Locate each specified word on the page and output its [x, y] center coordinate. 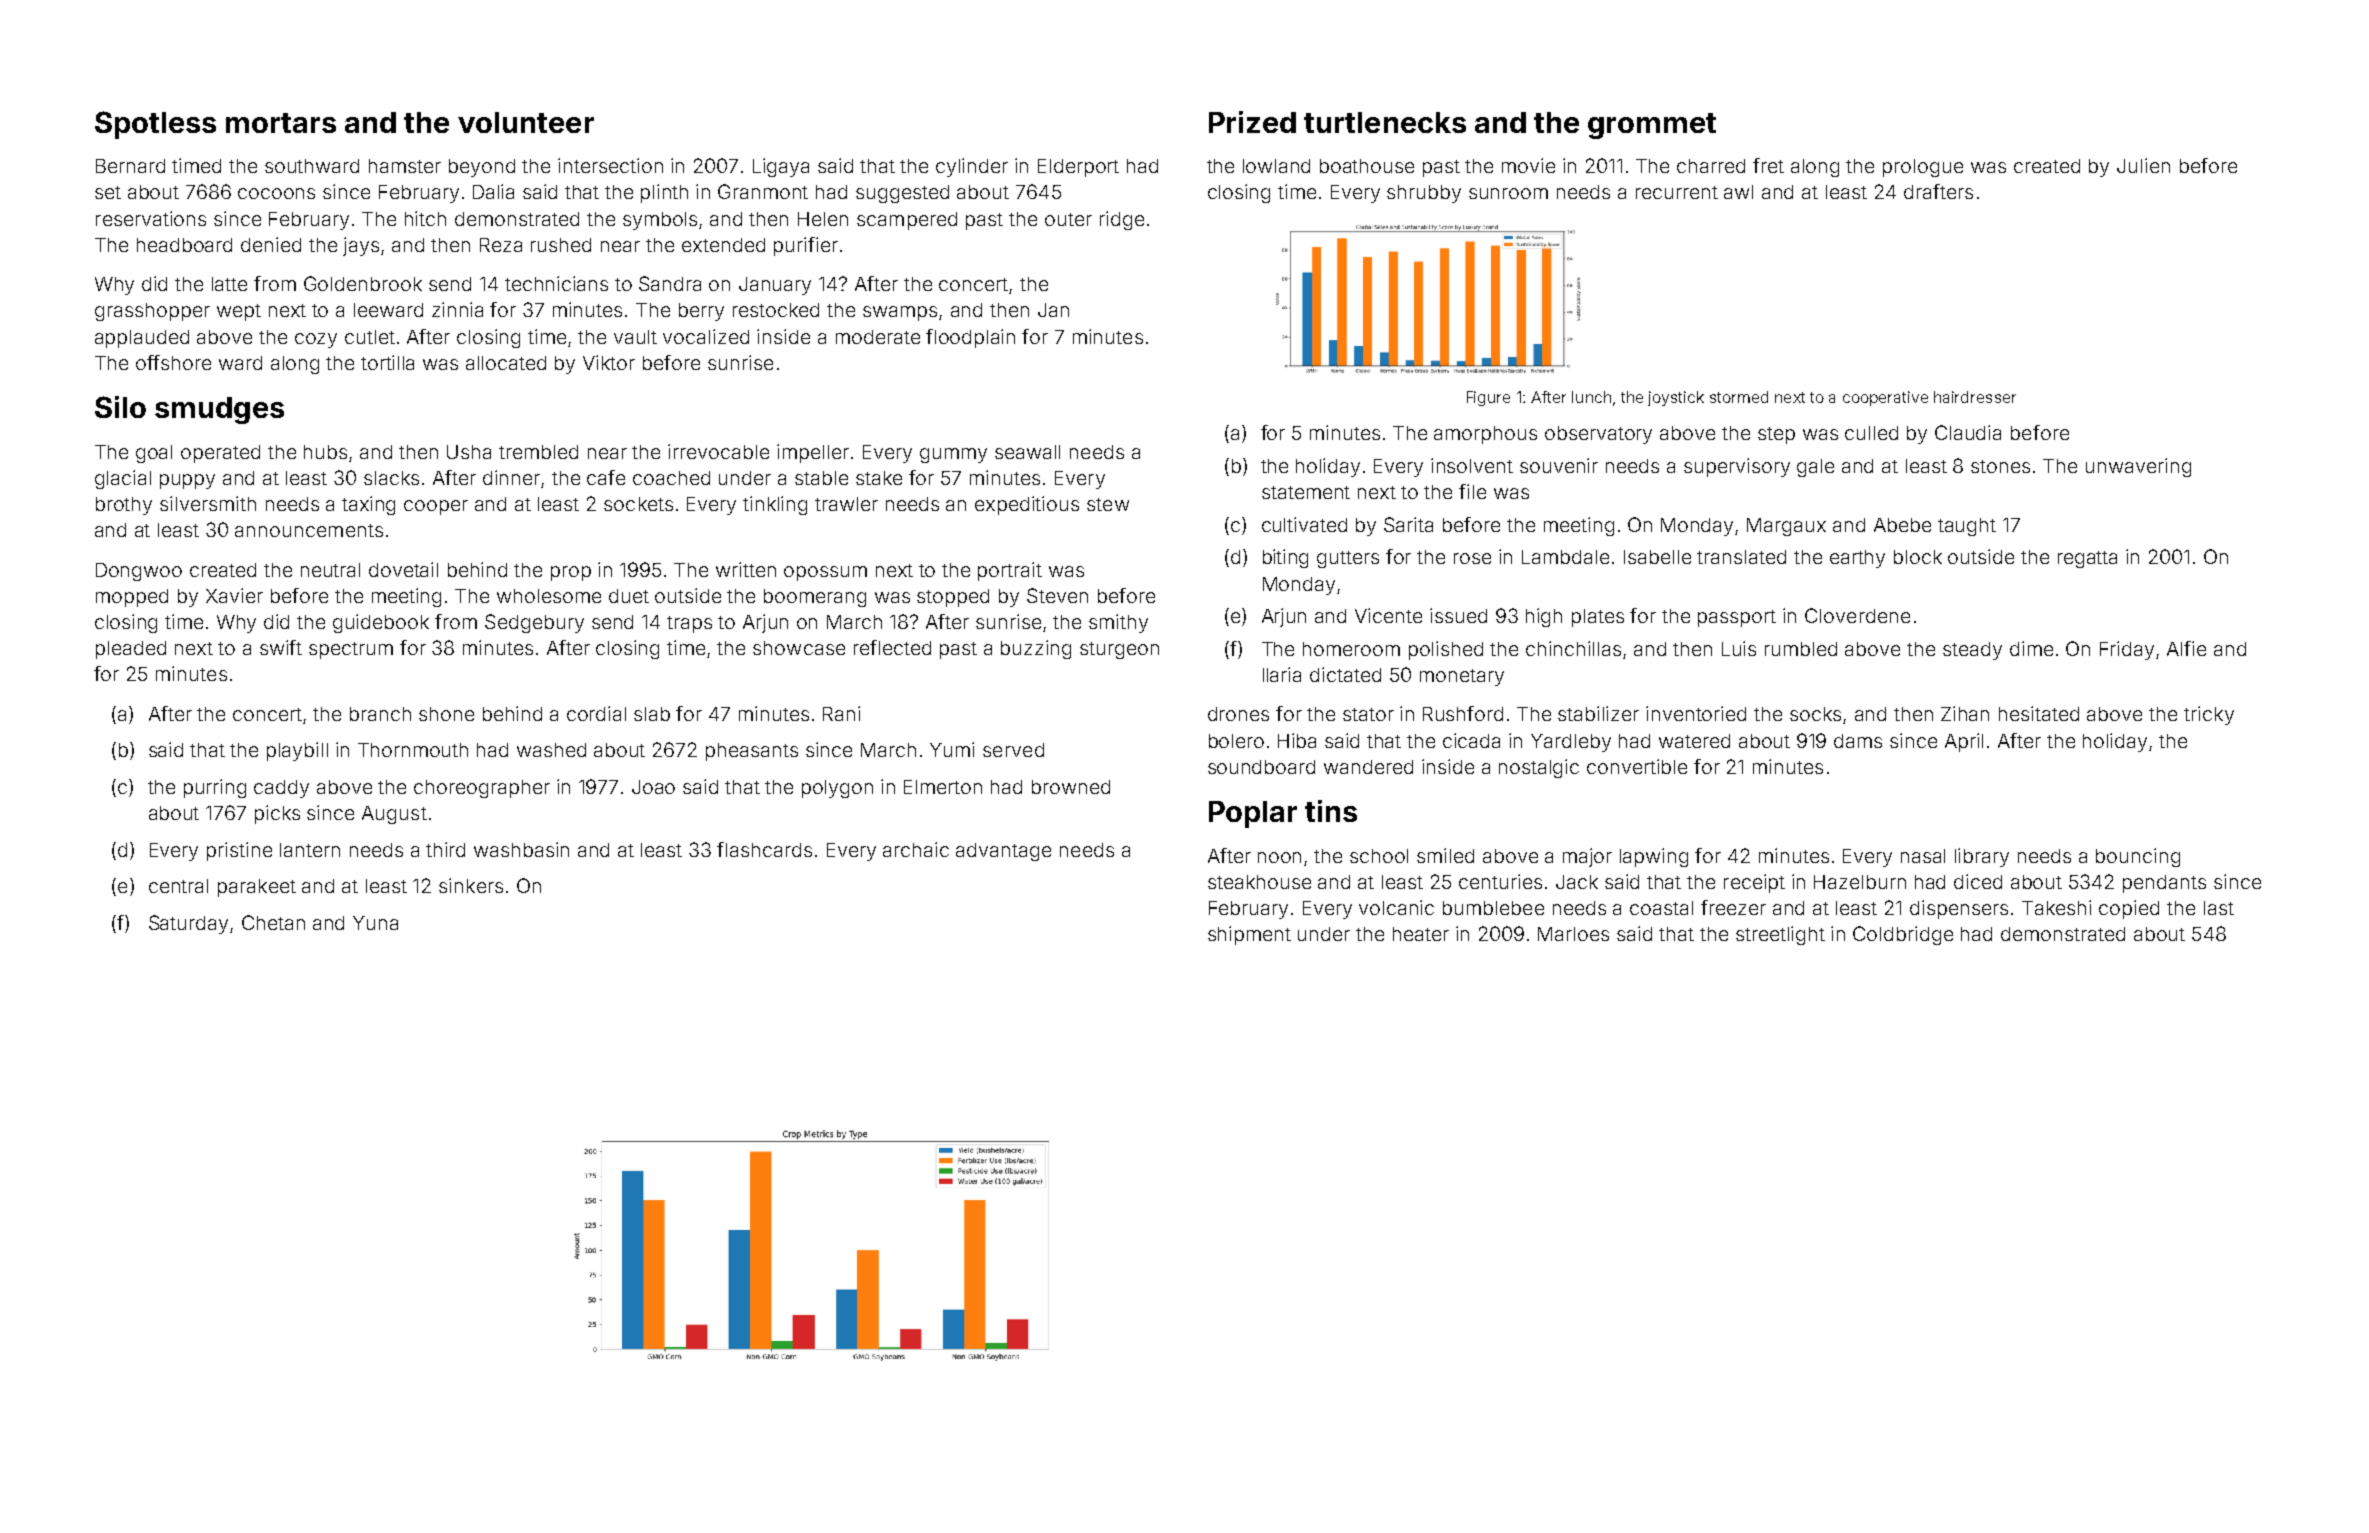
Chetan [273, 922]
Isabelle [1657, 557]
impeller [813, 453]
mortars [281, 123]
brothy [124, 506]
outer [1068, 219]
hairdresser [1975, 397]
